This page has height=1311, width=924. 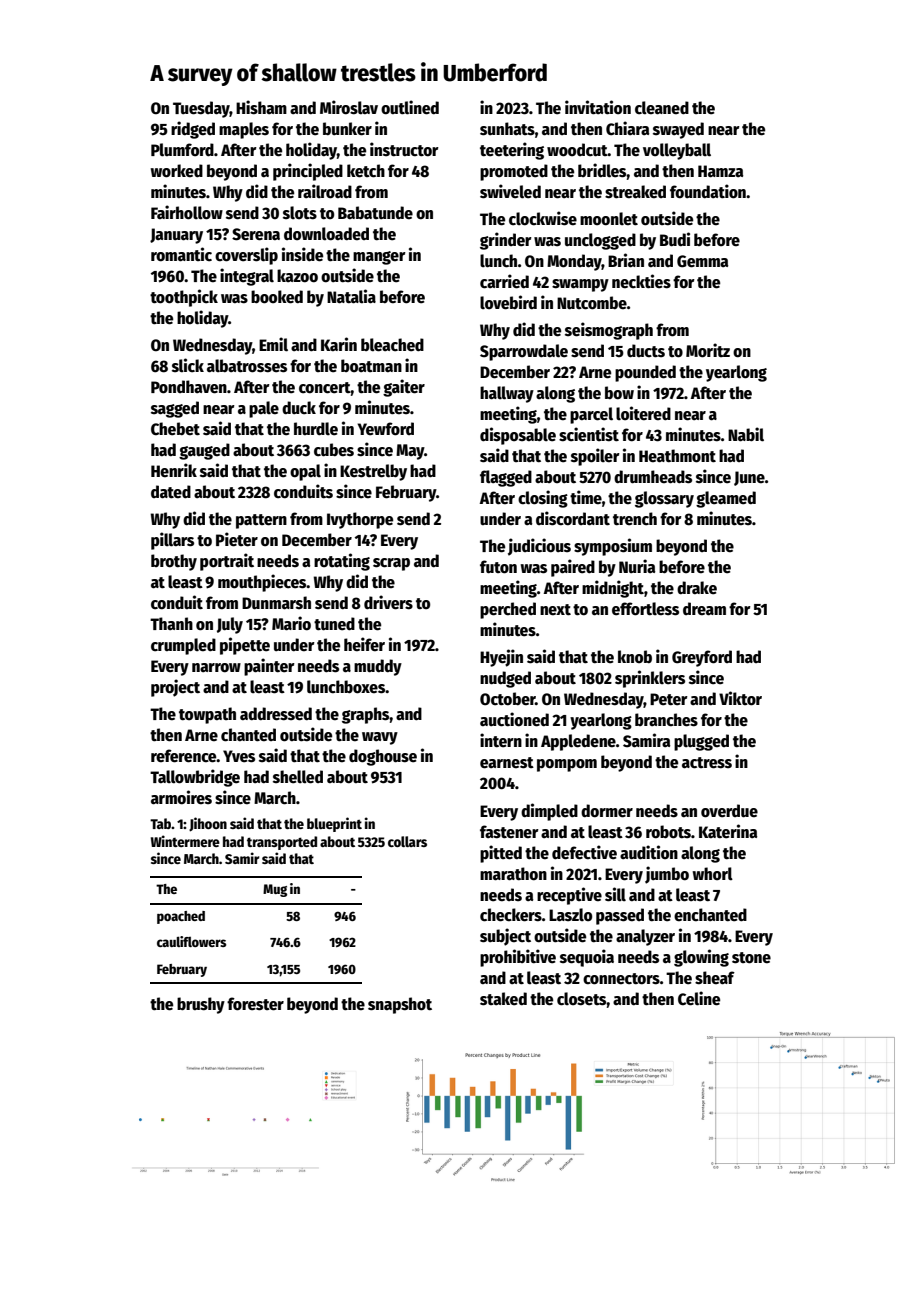 I want to click on cleaned, so click(x=662, y=108).
